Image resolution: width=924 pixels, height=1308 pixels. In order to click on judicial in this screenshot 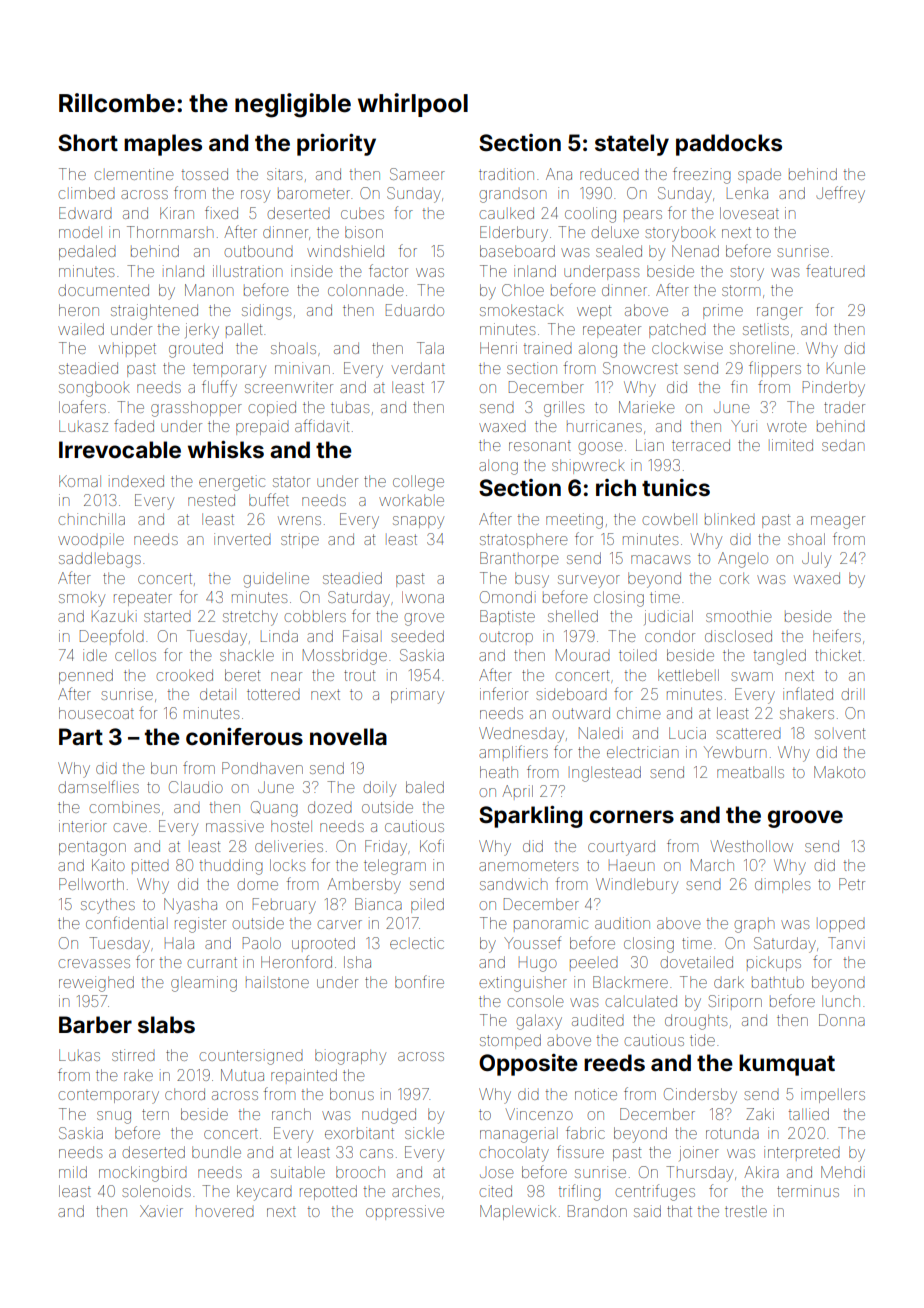, I will do `click(668, 617)`.
